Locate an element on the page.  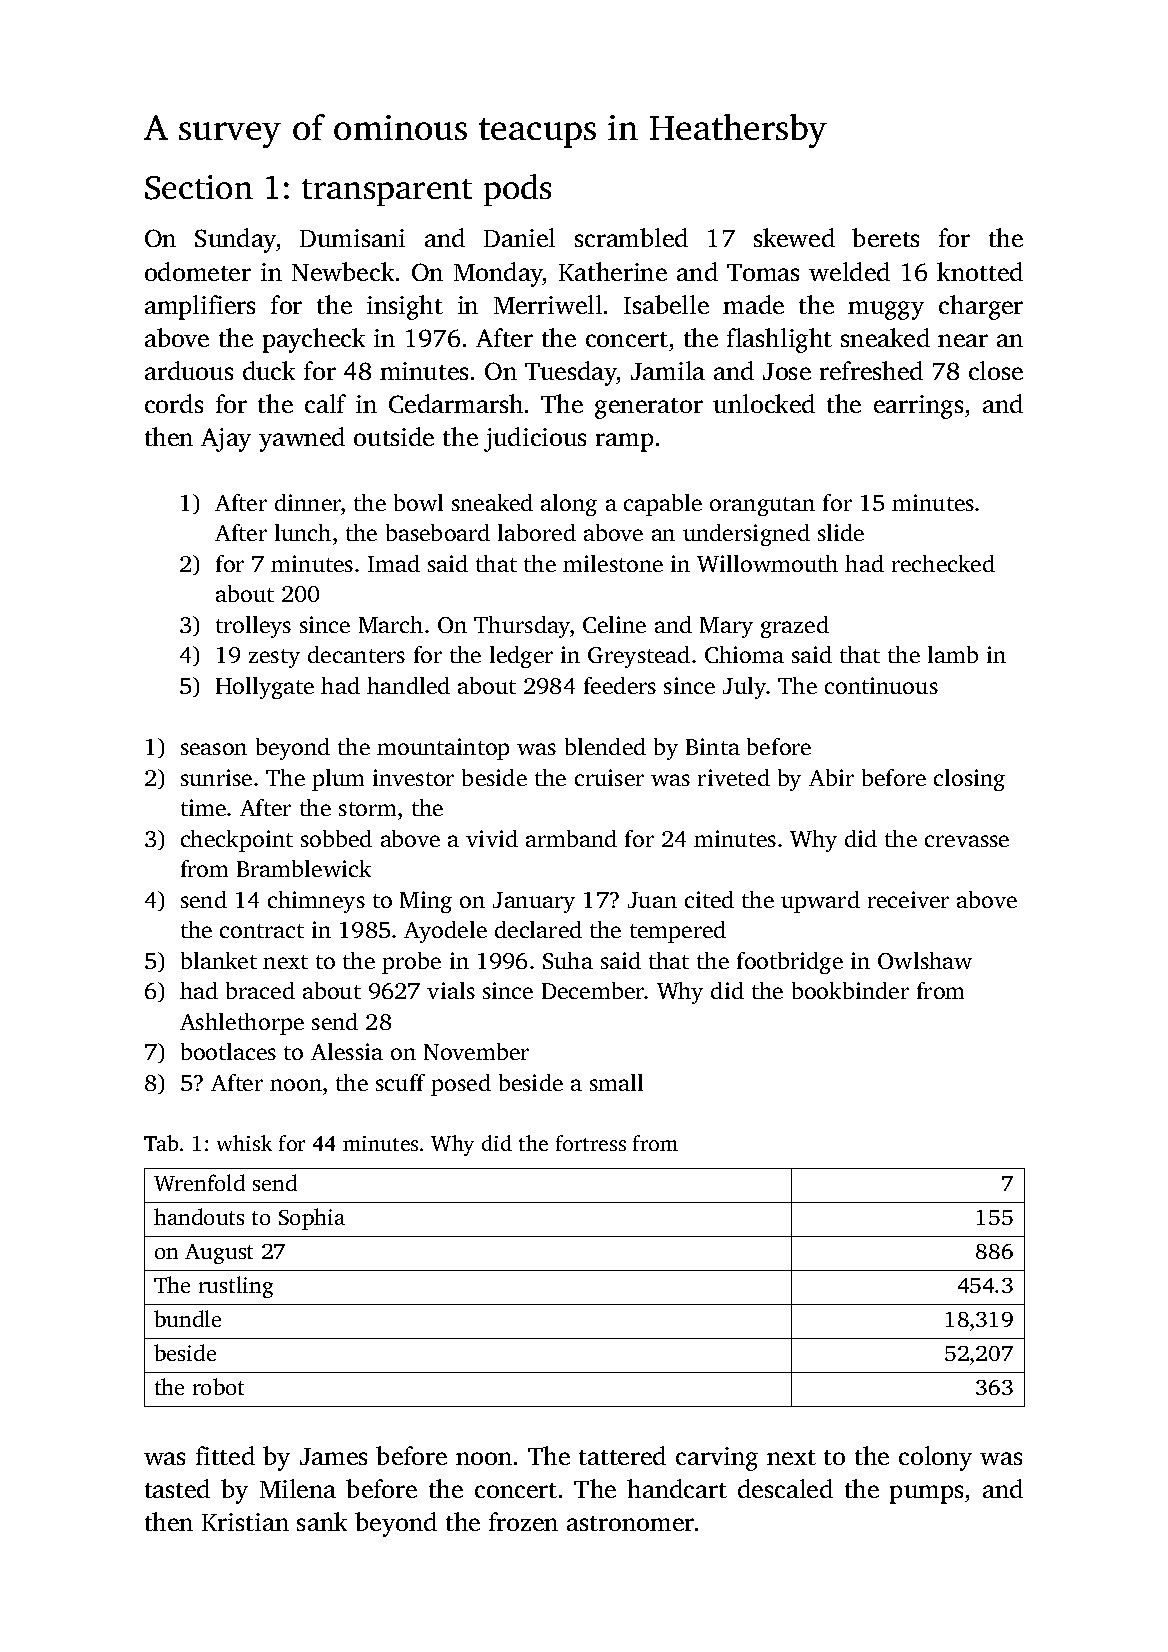
charger is located at coordinates (981, 307).
